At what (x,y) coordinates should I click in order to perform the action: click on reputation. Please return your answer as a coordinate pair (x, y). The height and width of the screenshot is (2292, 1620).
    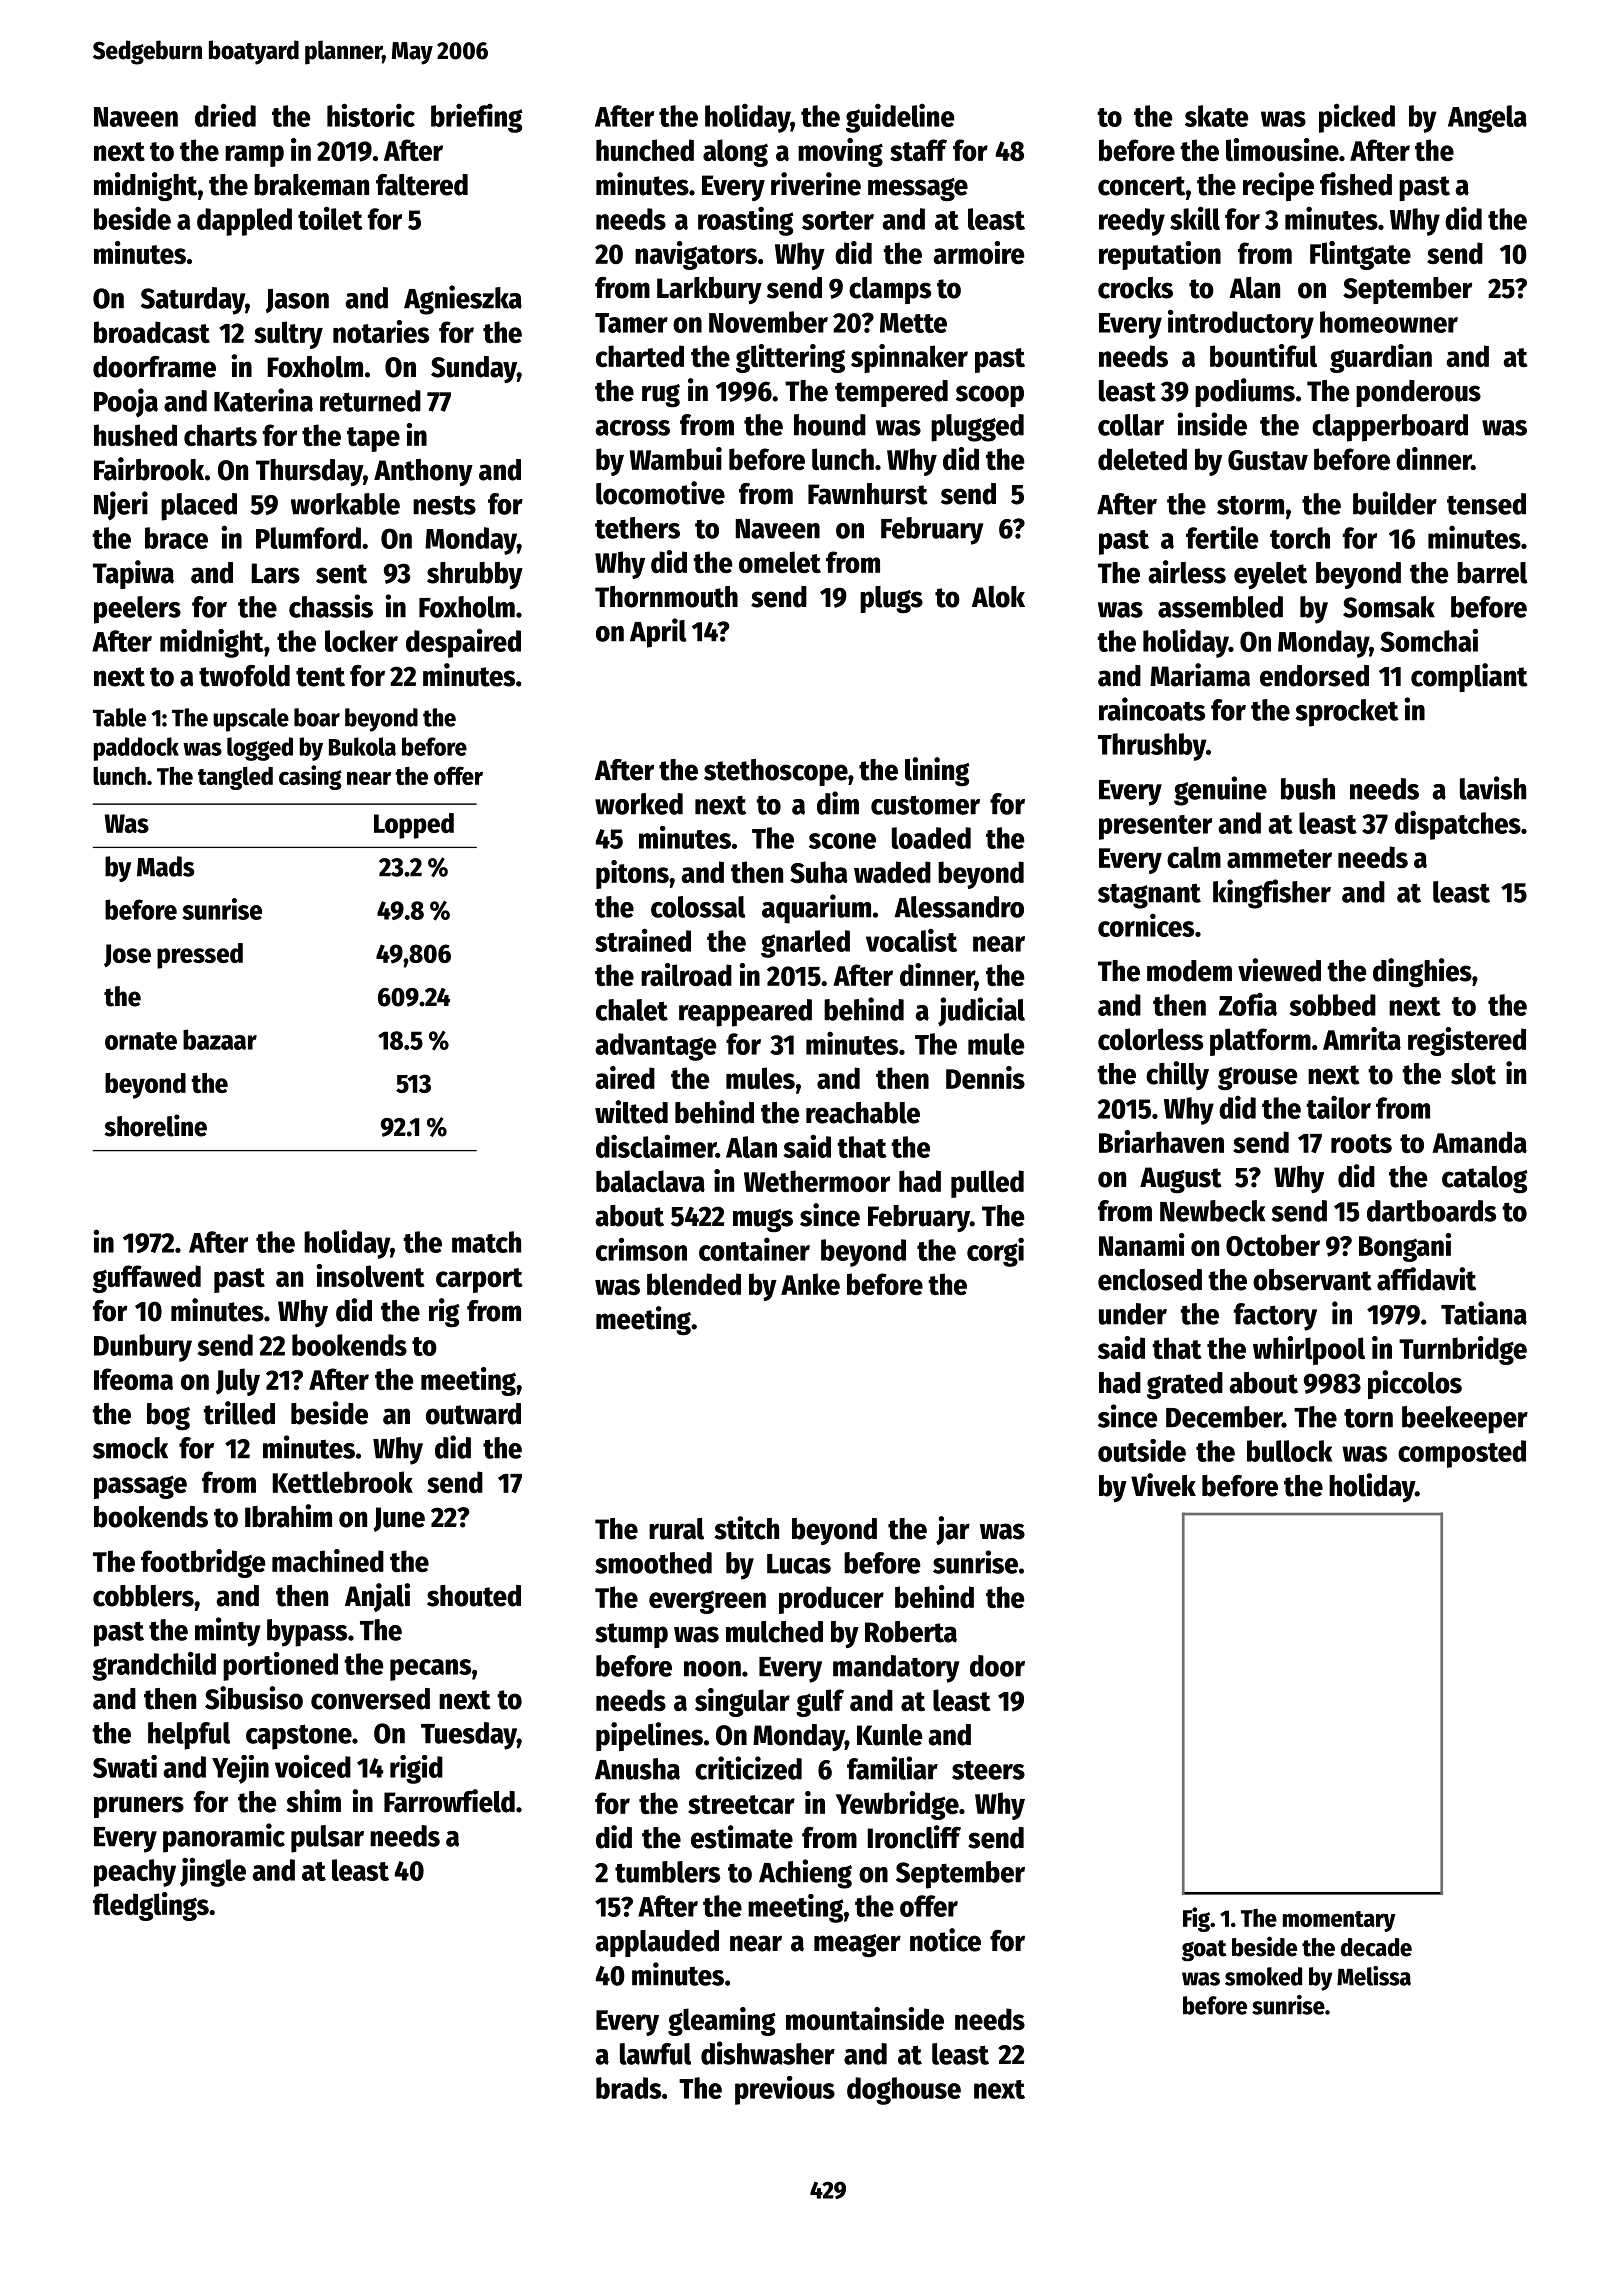
    Looking at the image, I should click on (1160, 255).
